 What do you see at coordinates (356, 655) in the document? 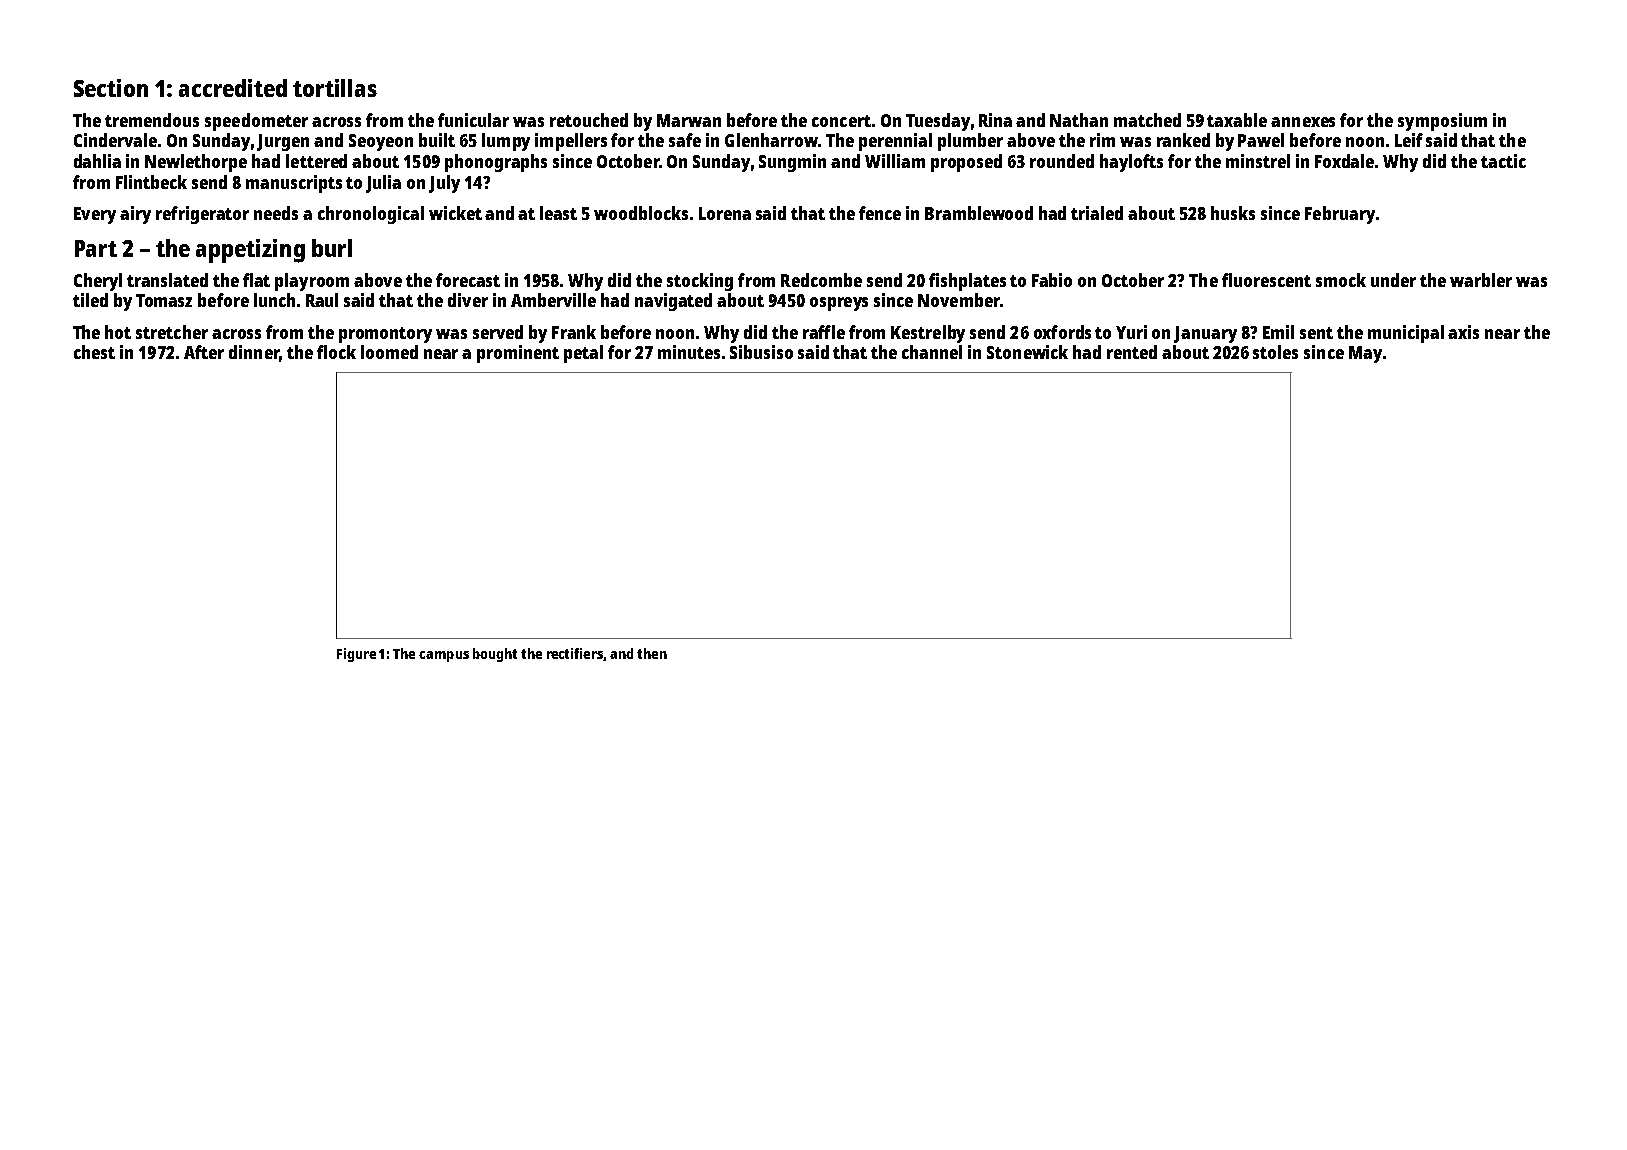
I see `Figure` at bounding box center [356, 655].
